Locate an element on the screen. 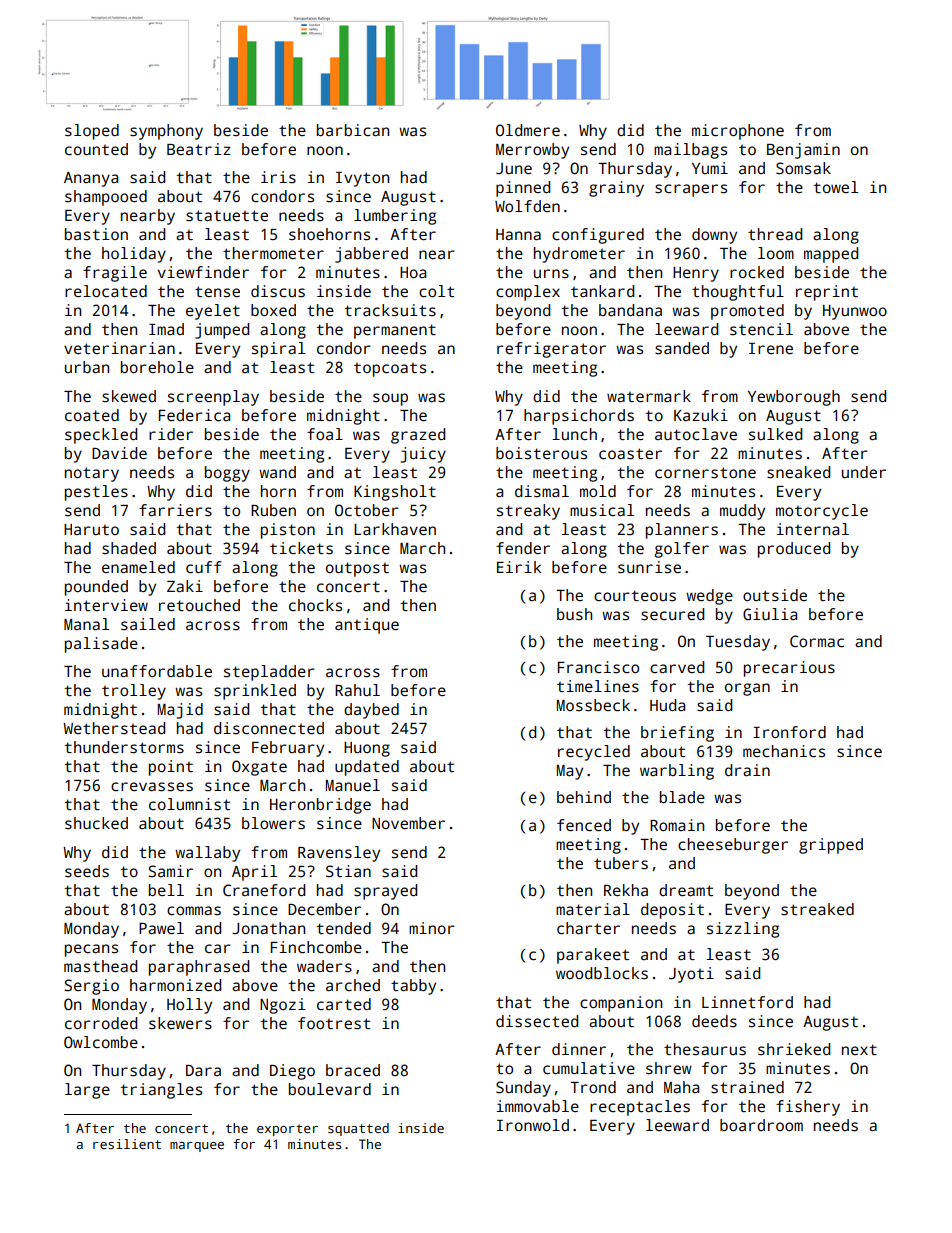 This screenshot has width=952, height=1233. squatted is located at coordinates (358, 1129).
